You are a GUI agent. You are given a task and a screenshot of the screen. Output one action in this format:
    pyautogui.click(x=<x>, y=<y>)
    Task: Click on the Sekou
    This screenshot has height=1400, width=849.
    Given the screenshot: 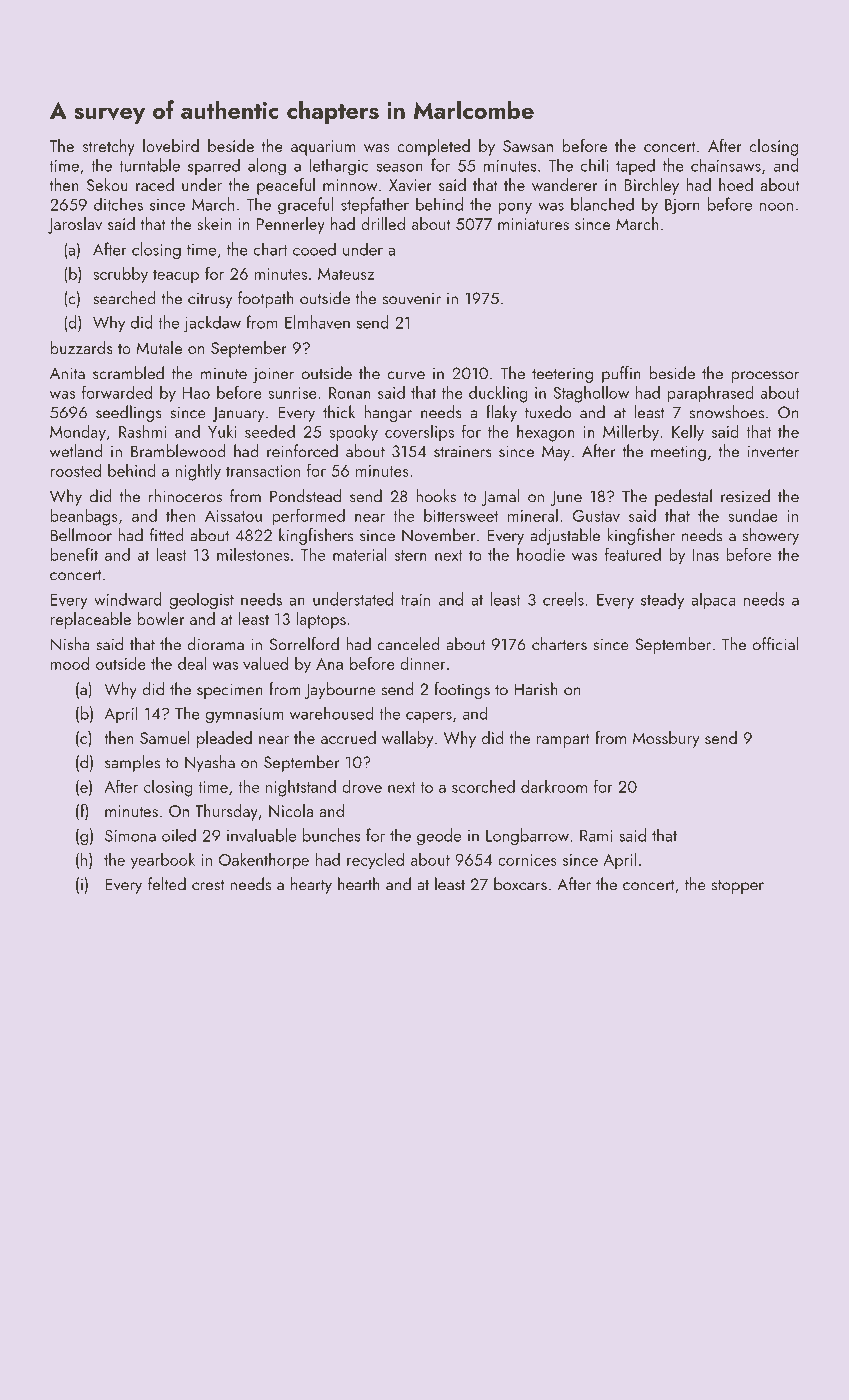 What is the action you would take?
    pyautogui.click(x=107, y=184)
